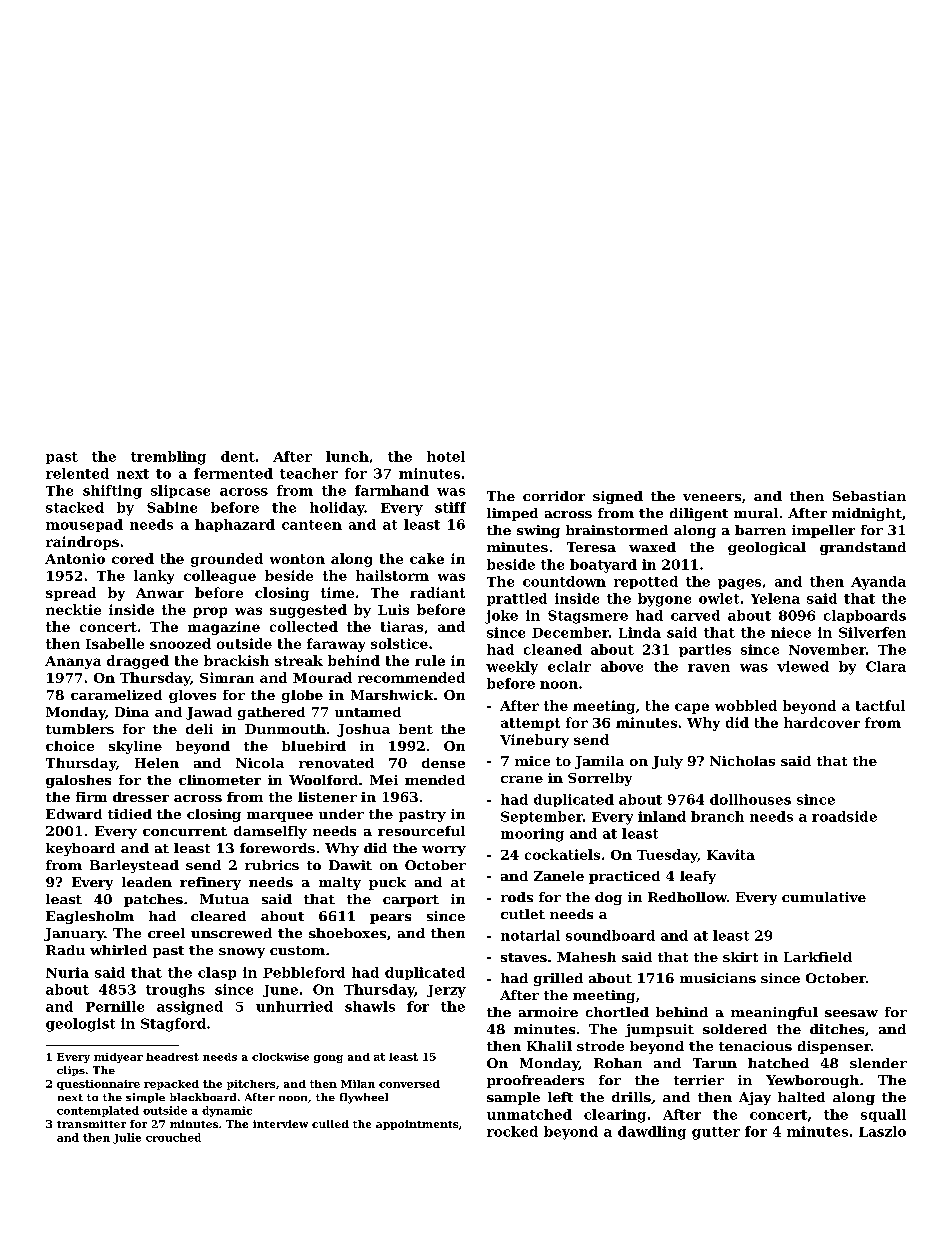  Describe the element at coordinates (173, 1137) in the document. I see `crouched` at that location.
